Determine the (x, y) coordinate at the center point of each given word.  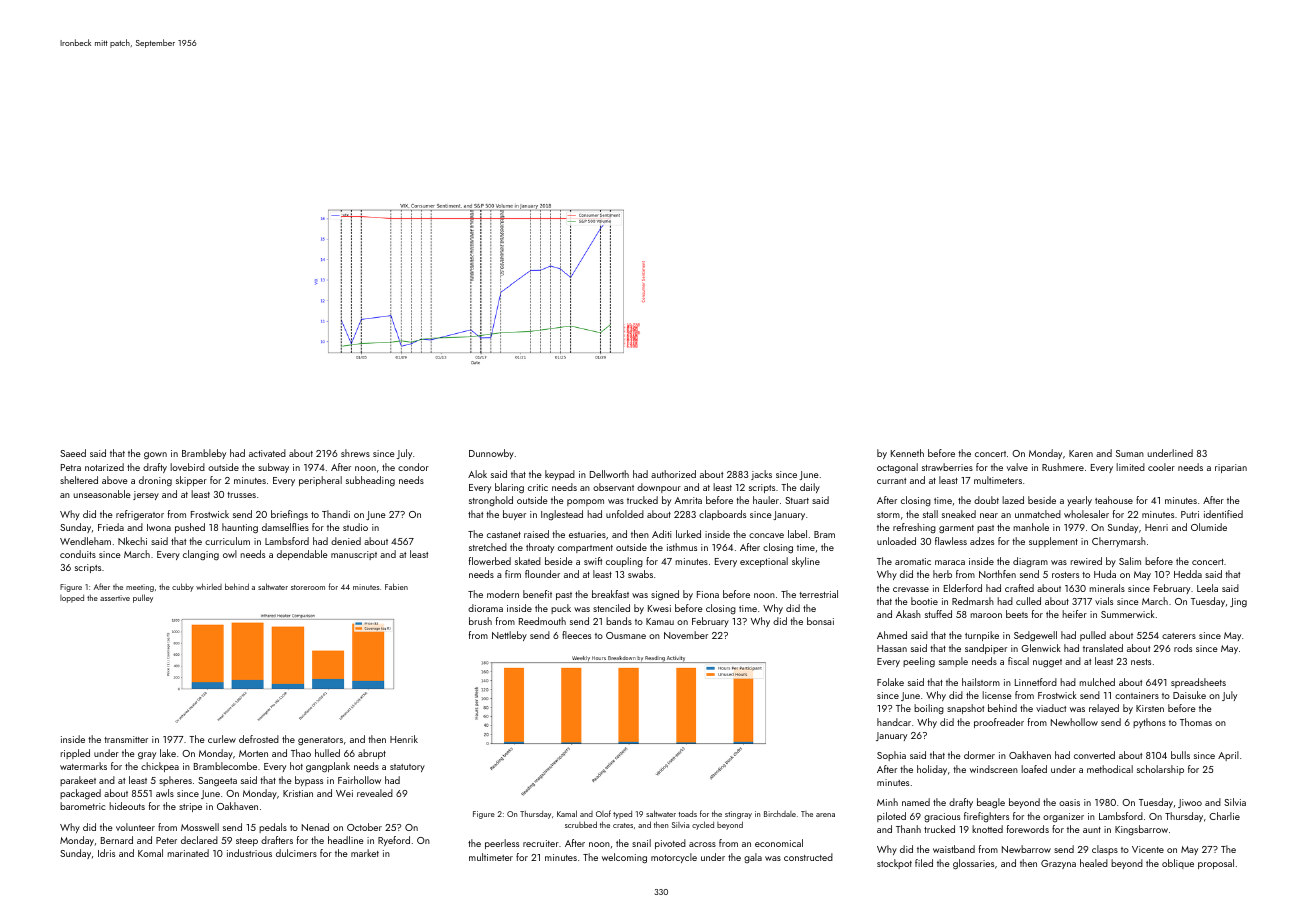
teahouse (1114, 500)
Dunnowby (491, 454)
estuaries (587, 534)
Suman (1130, 453)
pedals (273, 828)
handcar (894, 722)
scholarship (1160, 770)
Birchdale (780, 813)
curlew (222, 739)
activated (267, 453)
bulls (1180, 755)
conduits (78, 554)
